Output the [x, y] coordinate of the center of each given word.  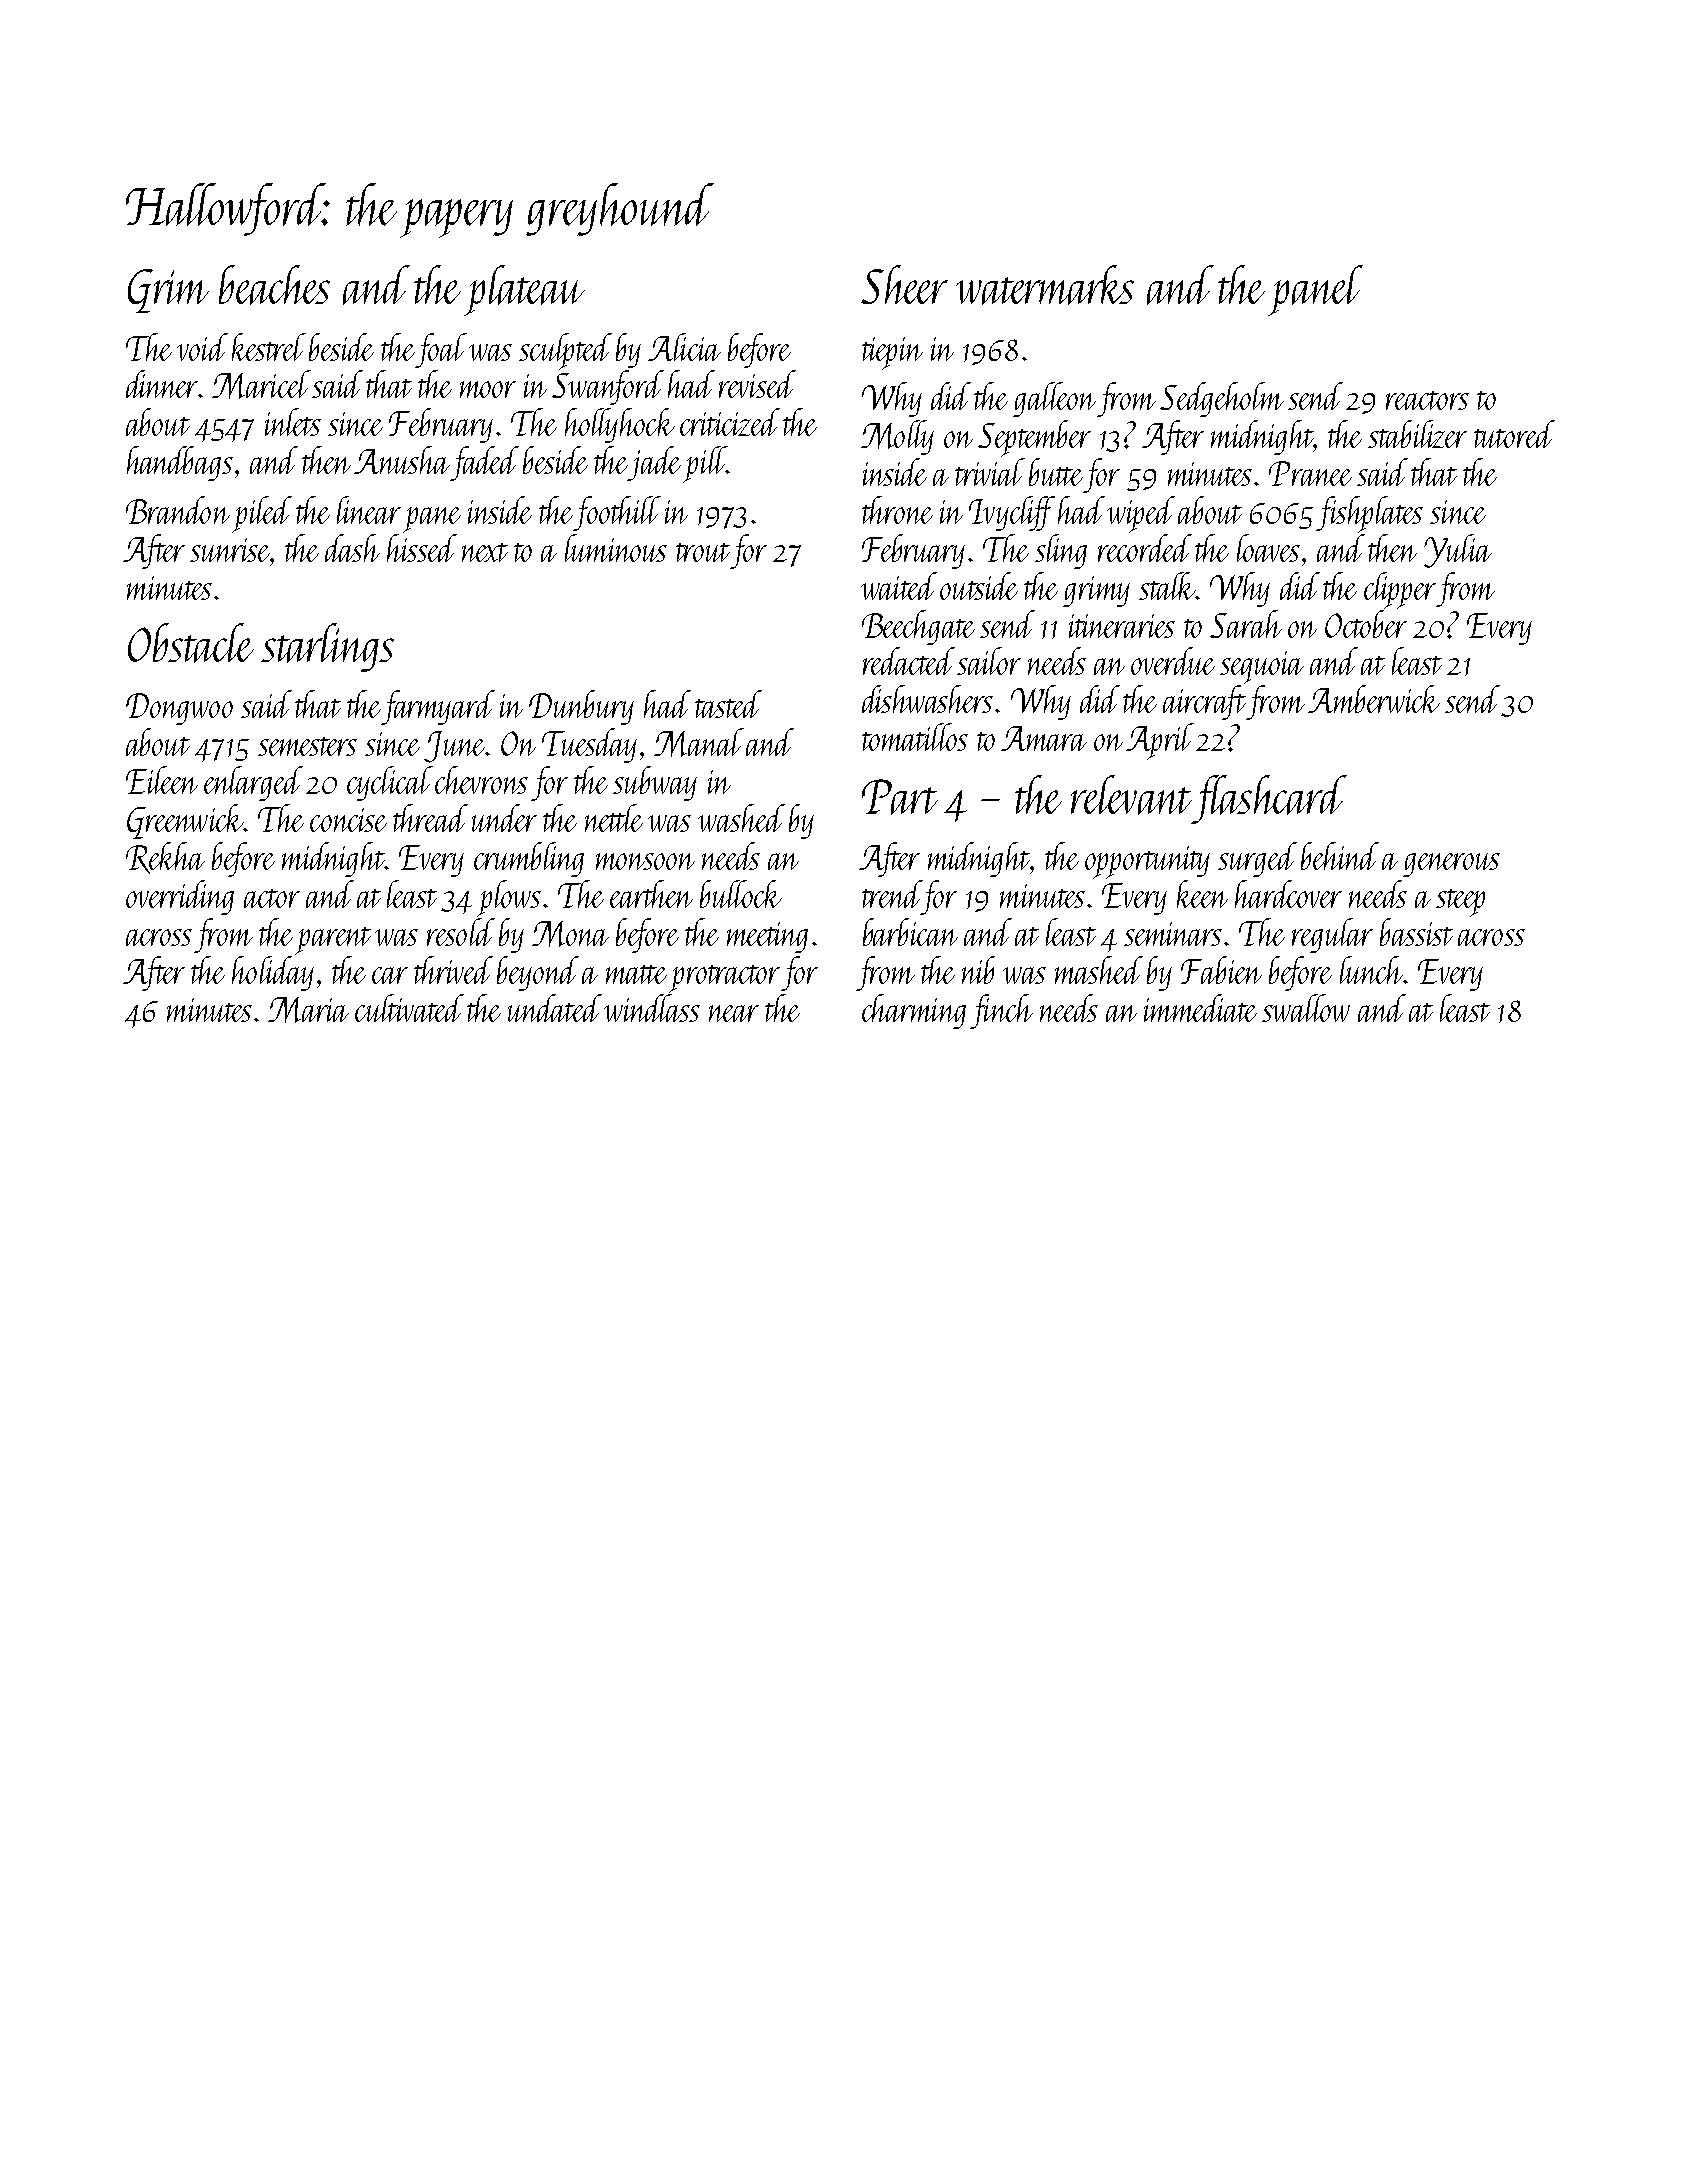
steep [1460, 903]
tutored [1514, 434]
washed [741, 818]
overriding [180, 897]
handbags [180, 463]
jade [655, 463]
